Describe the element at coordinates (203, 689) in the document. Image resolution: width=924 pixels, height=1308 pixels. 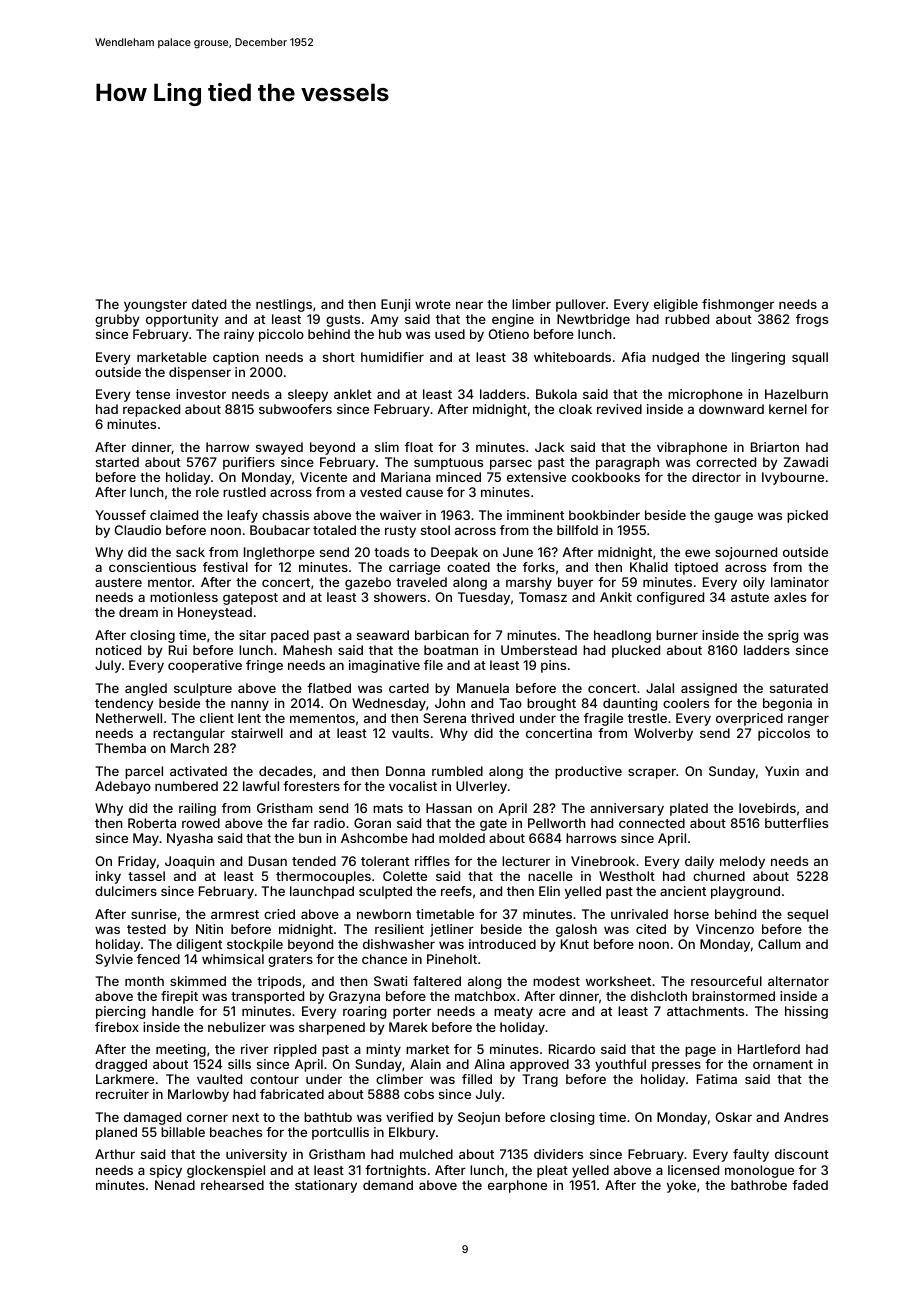
I see `sculpture` at that location.
